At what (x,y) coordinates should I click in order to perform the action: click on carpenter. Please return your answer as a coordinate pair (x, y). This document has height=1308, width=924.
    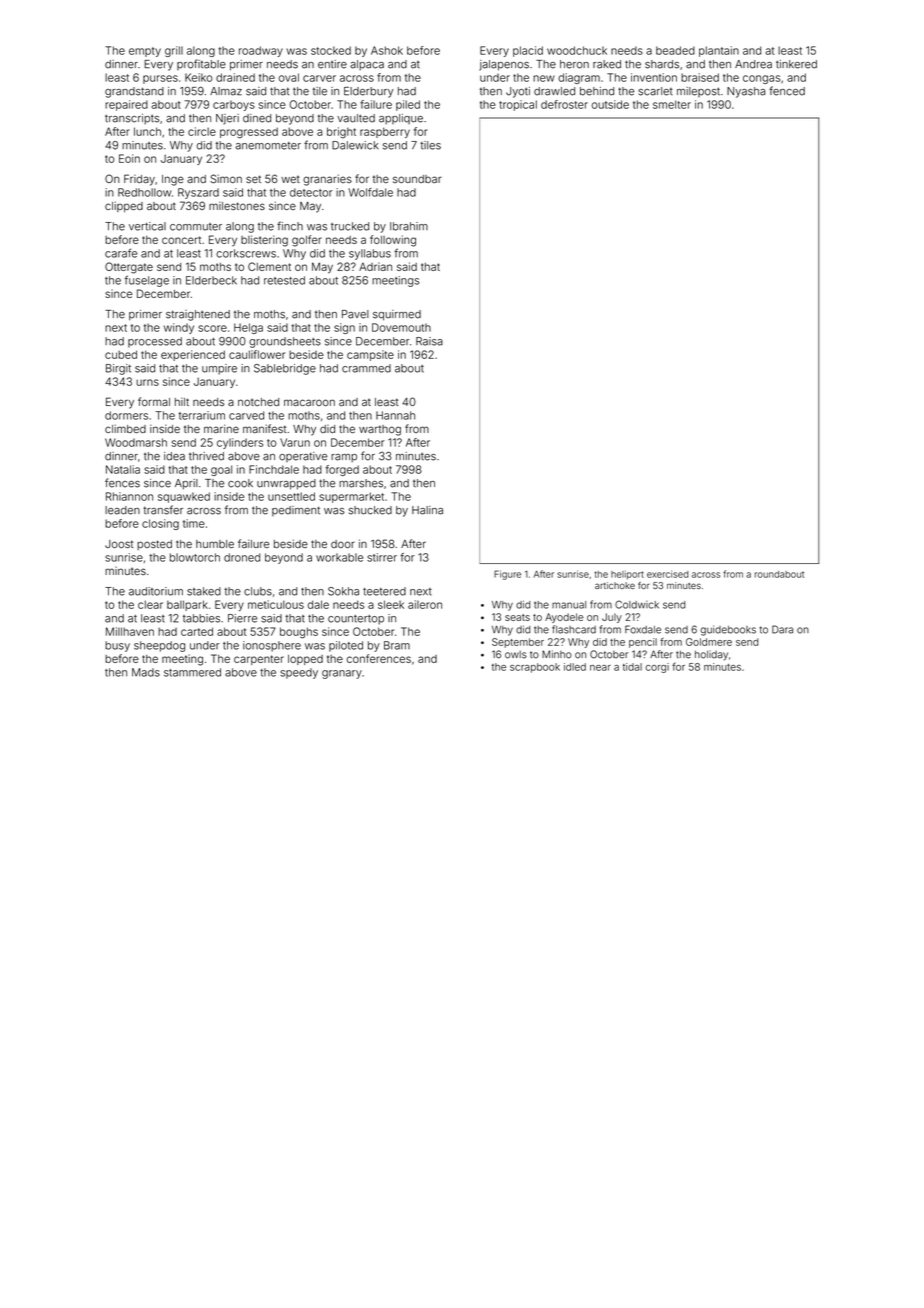
    Looking at the image, I should click on (259, 660).
